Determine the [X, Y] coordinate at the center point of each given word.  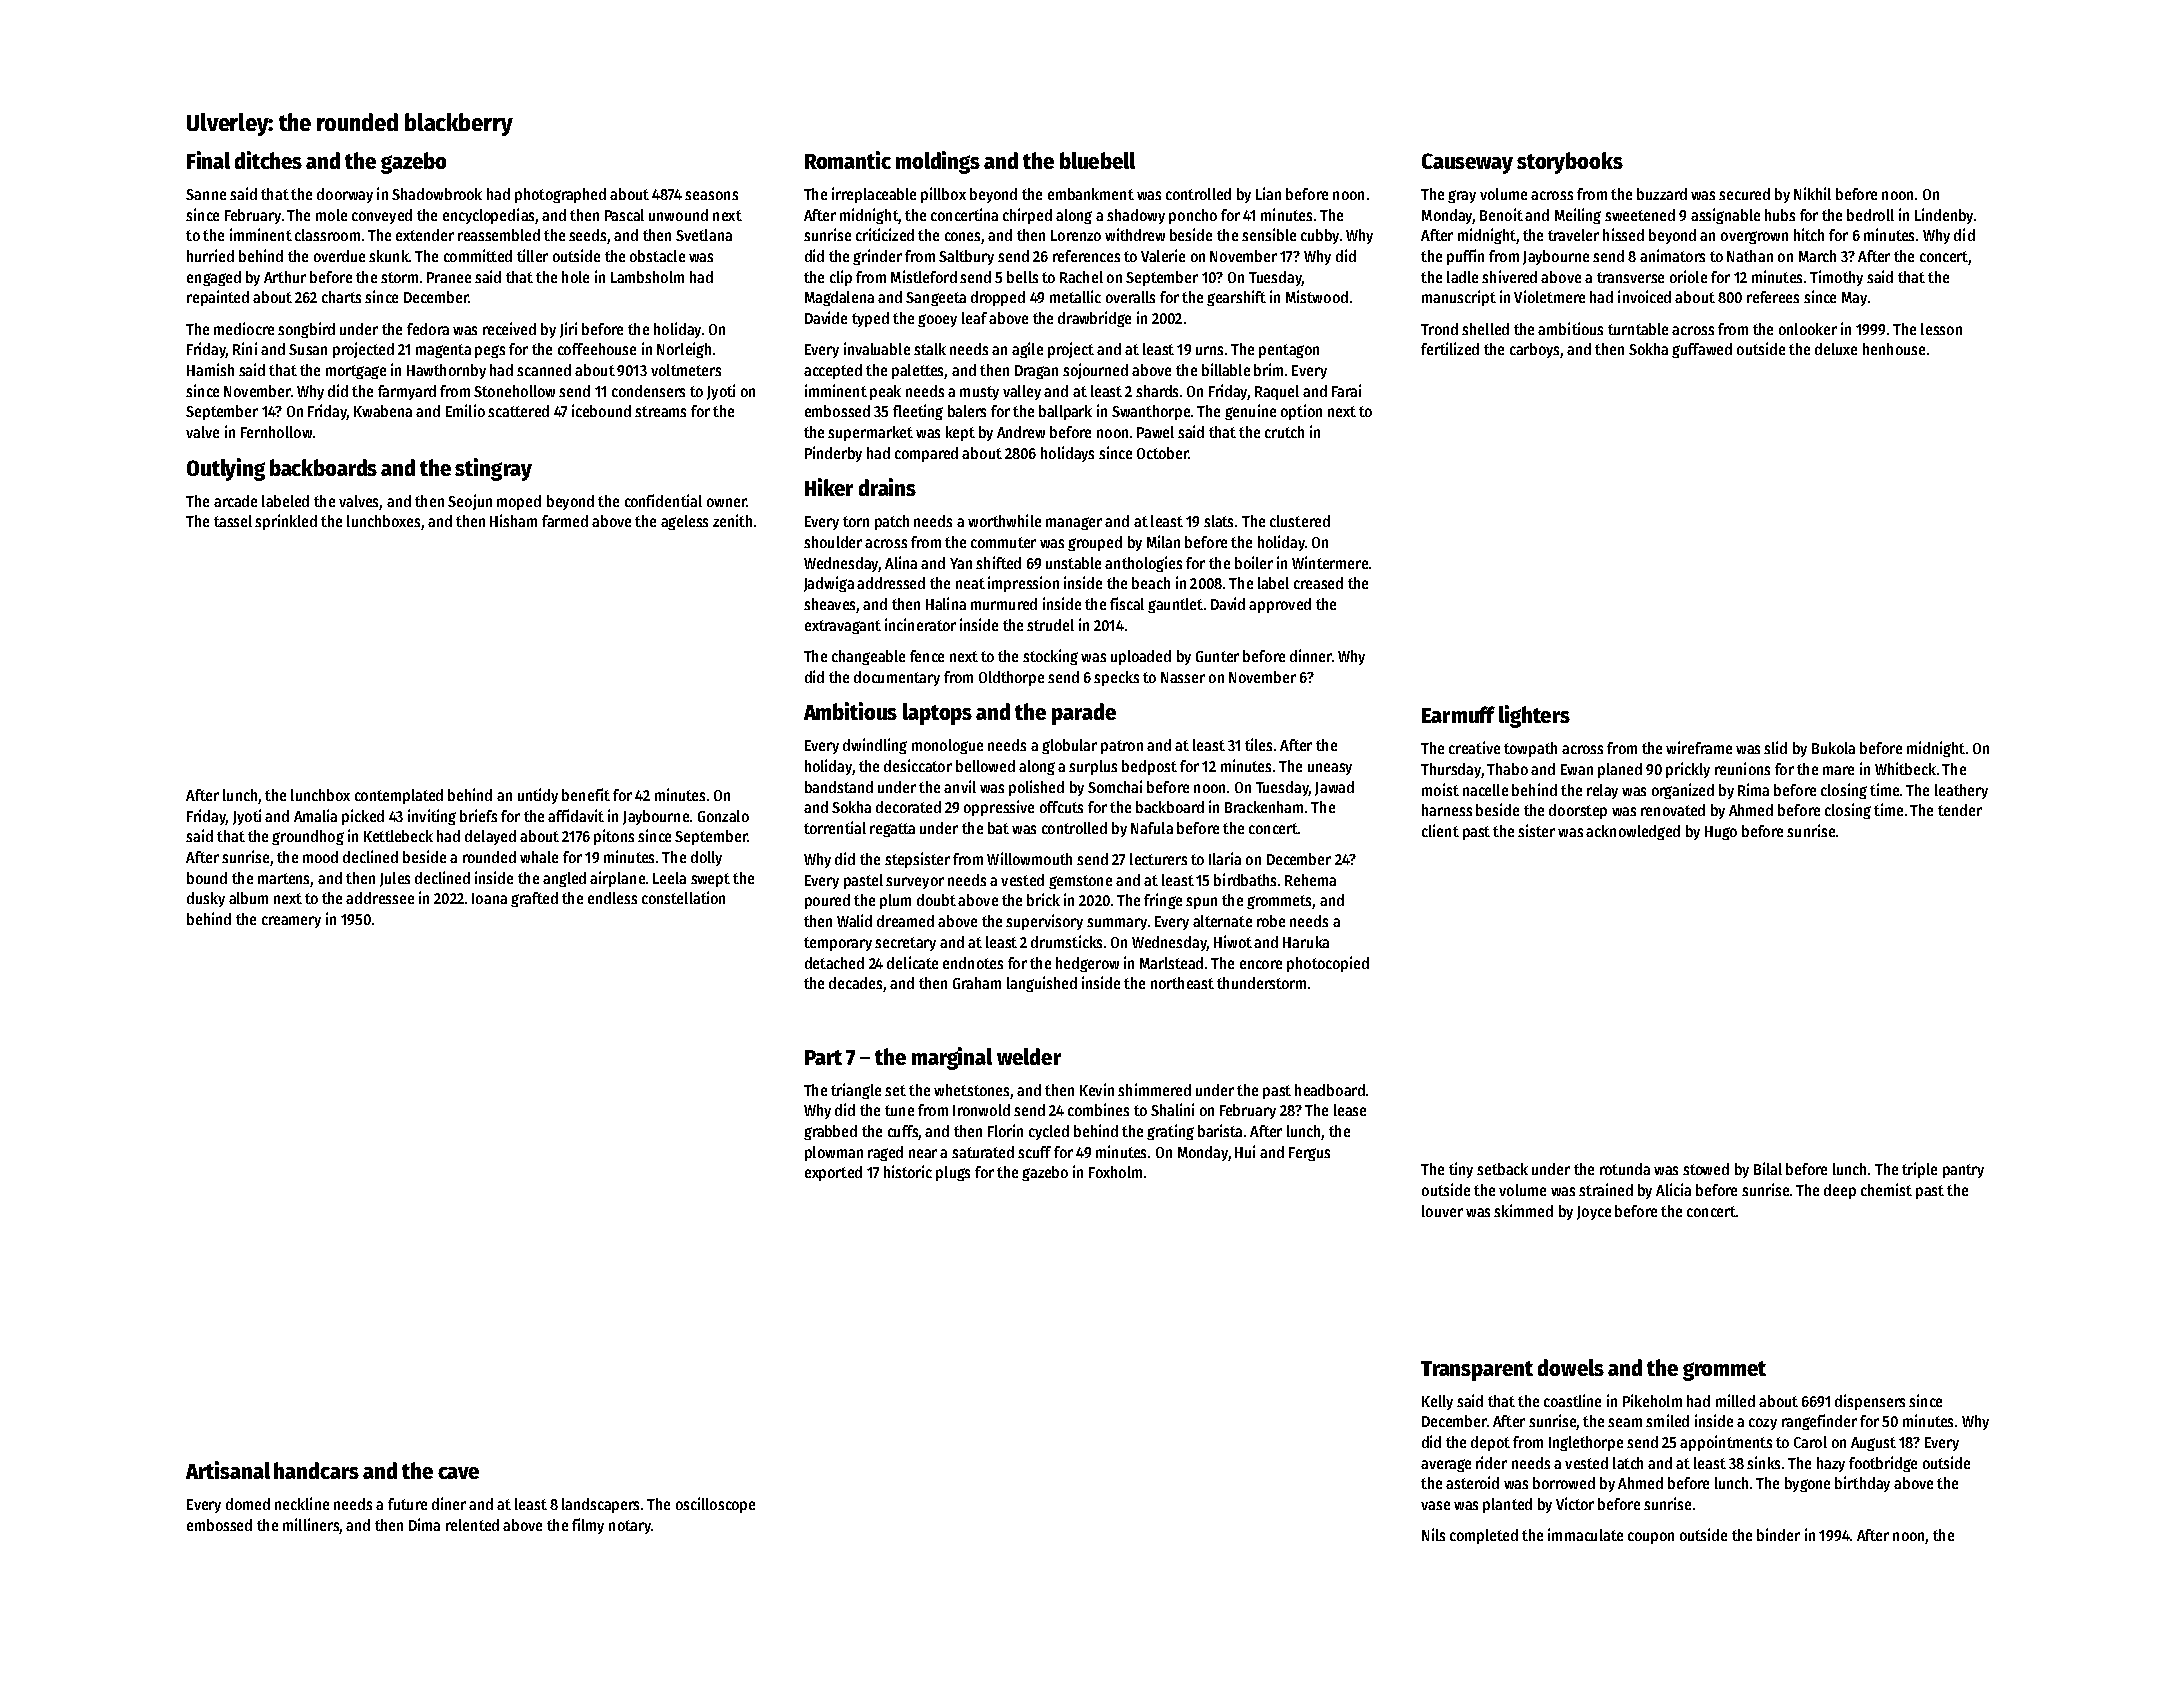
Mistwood [1317, 296]
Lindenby [1944, 216]
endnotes [973, 963]
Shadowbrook [437, 194]
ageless [684, 522]
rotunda [1625, 1169]
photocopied [1328, 964]
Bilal [1768, 1168]
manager [1074, 523]
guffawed [1702, 350]
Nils [1433, 1534]
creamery [291, 922]
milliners [311, 1526]
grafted [534, 899]
